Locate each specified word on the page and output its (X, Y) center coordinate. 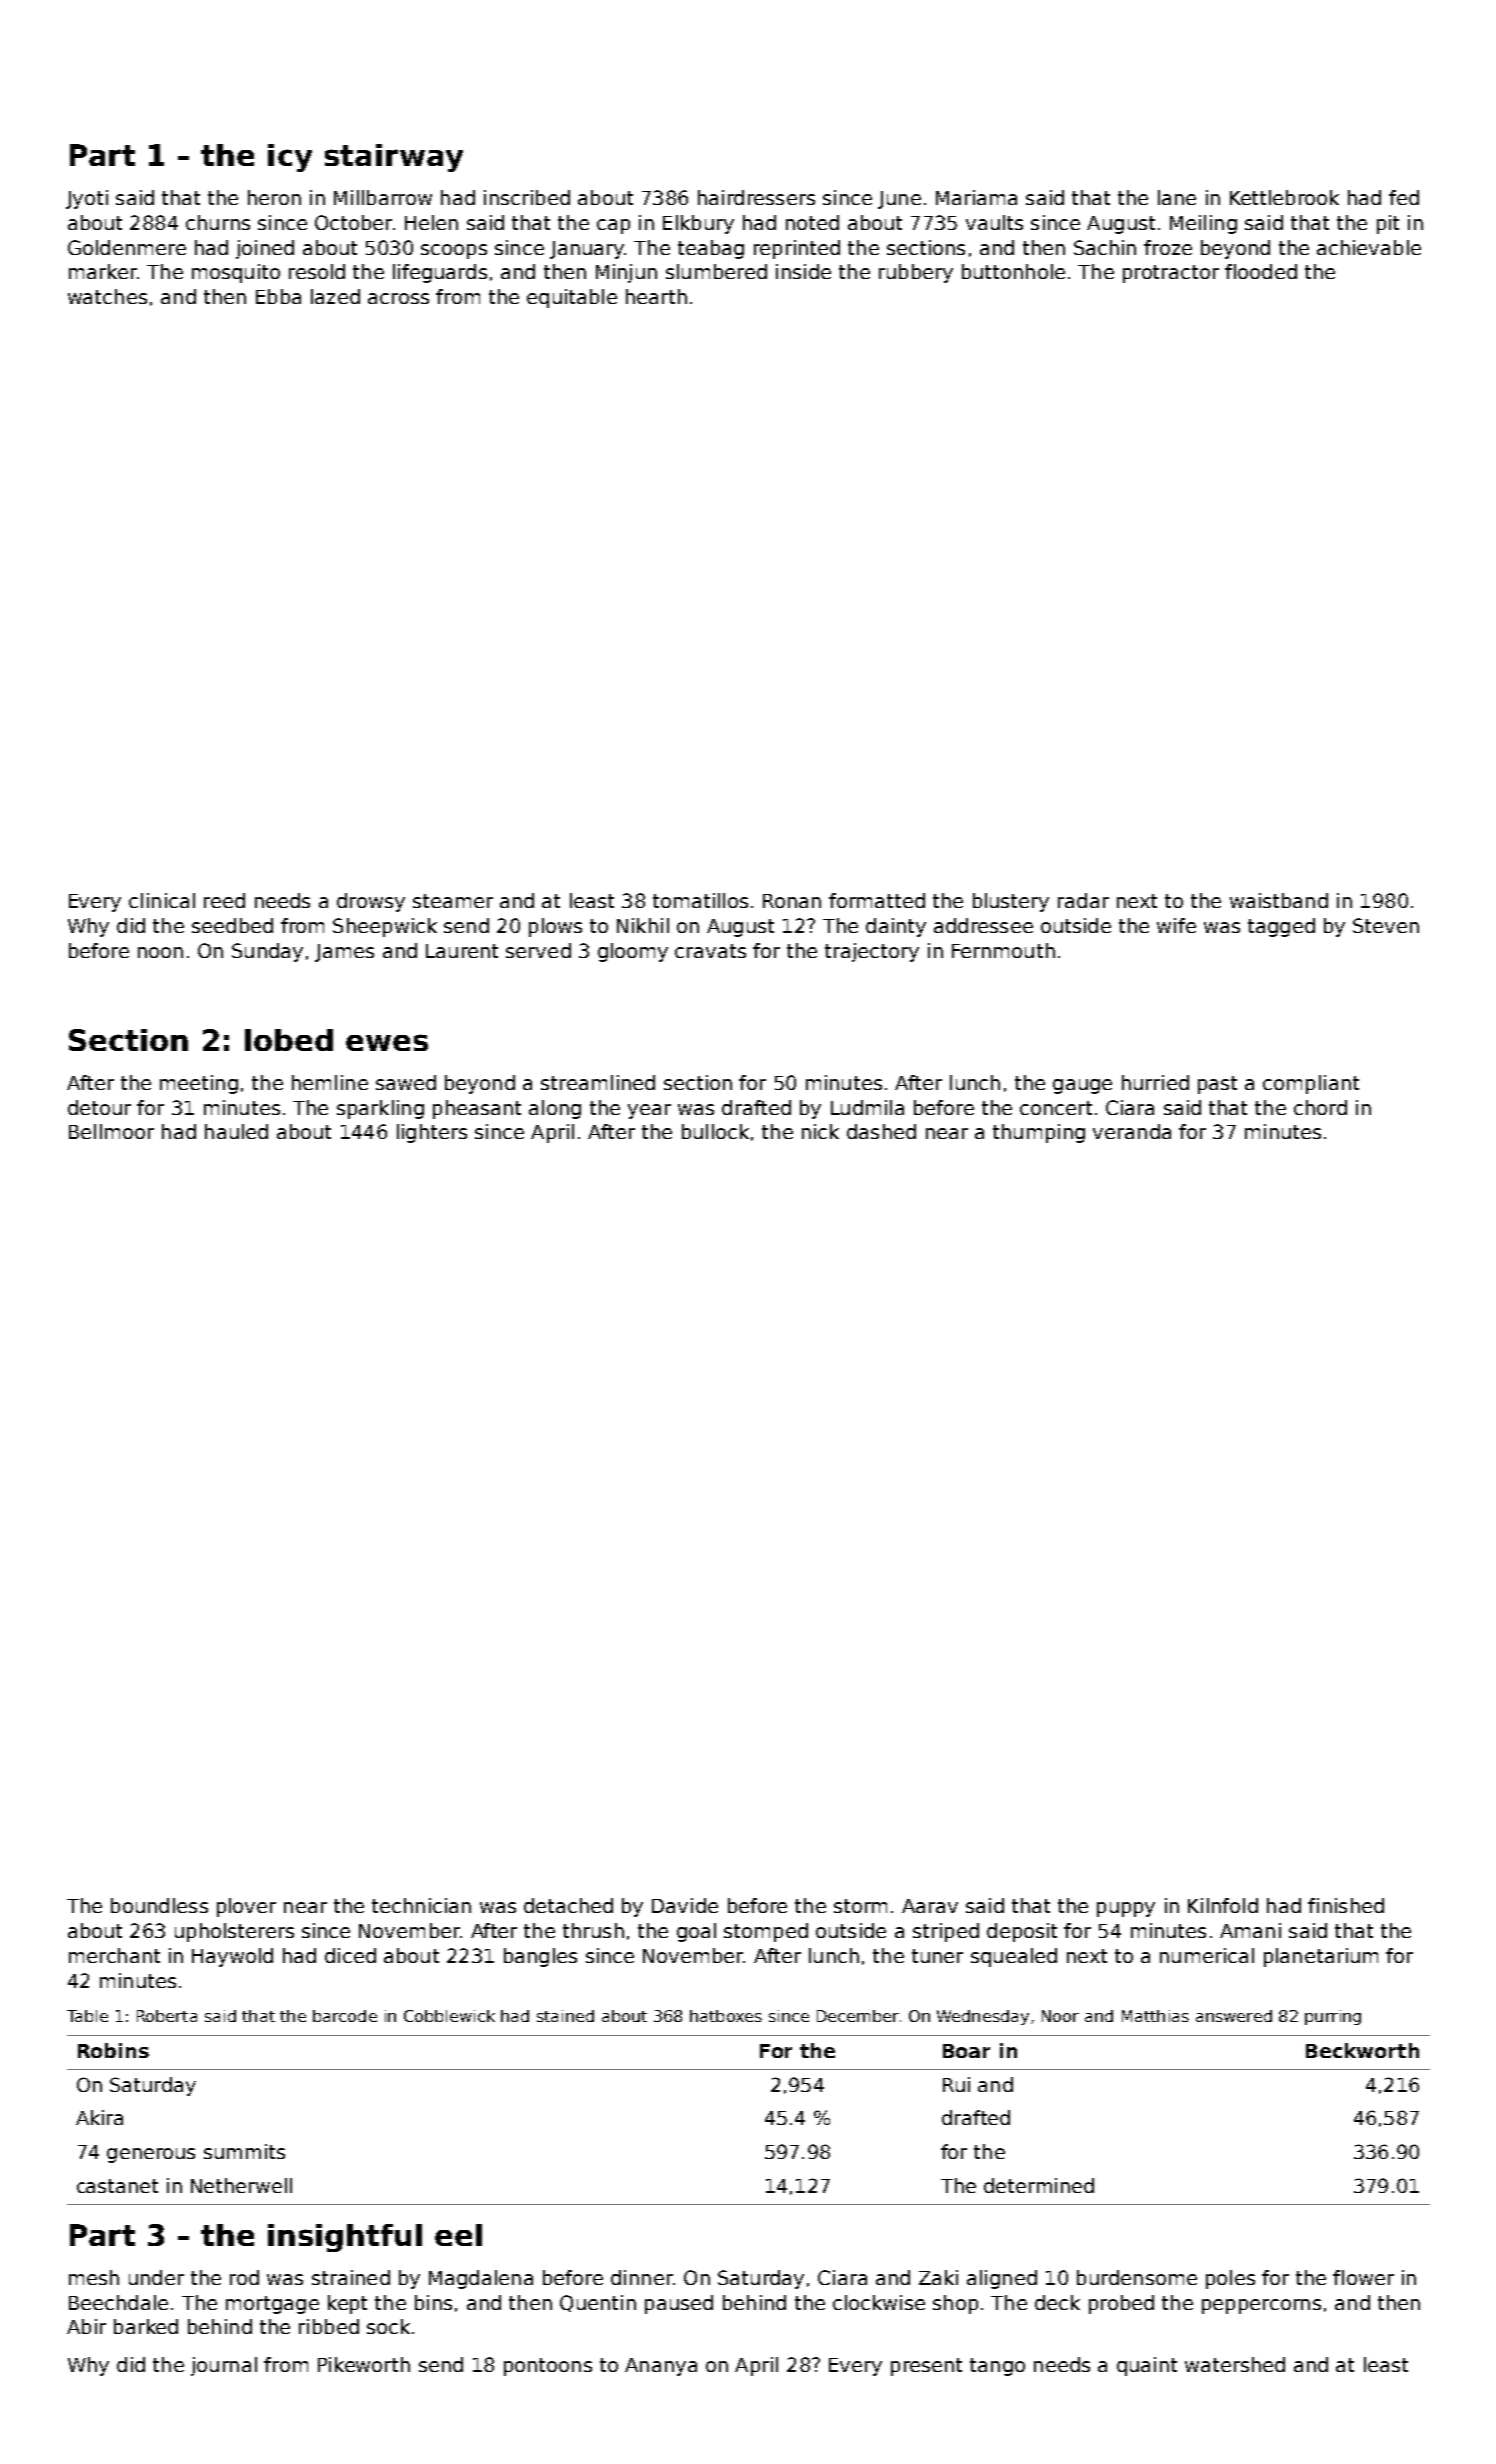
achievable (1369, 247)
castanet (117, 2186)
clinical (162, 900)
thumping (1039, 1133)
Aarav (930, 1906)
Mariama (976, 197)
